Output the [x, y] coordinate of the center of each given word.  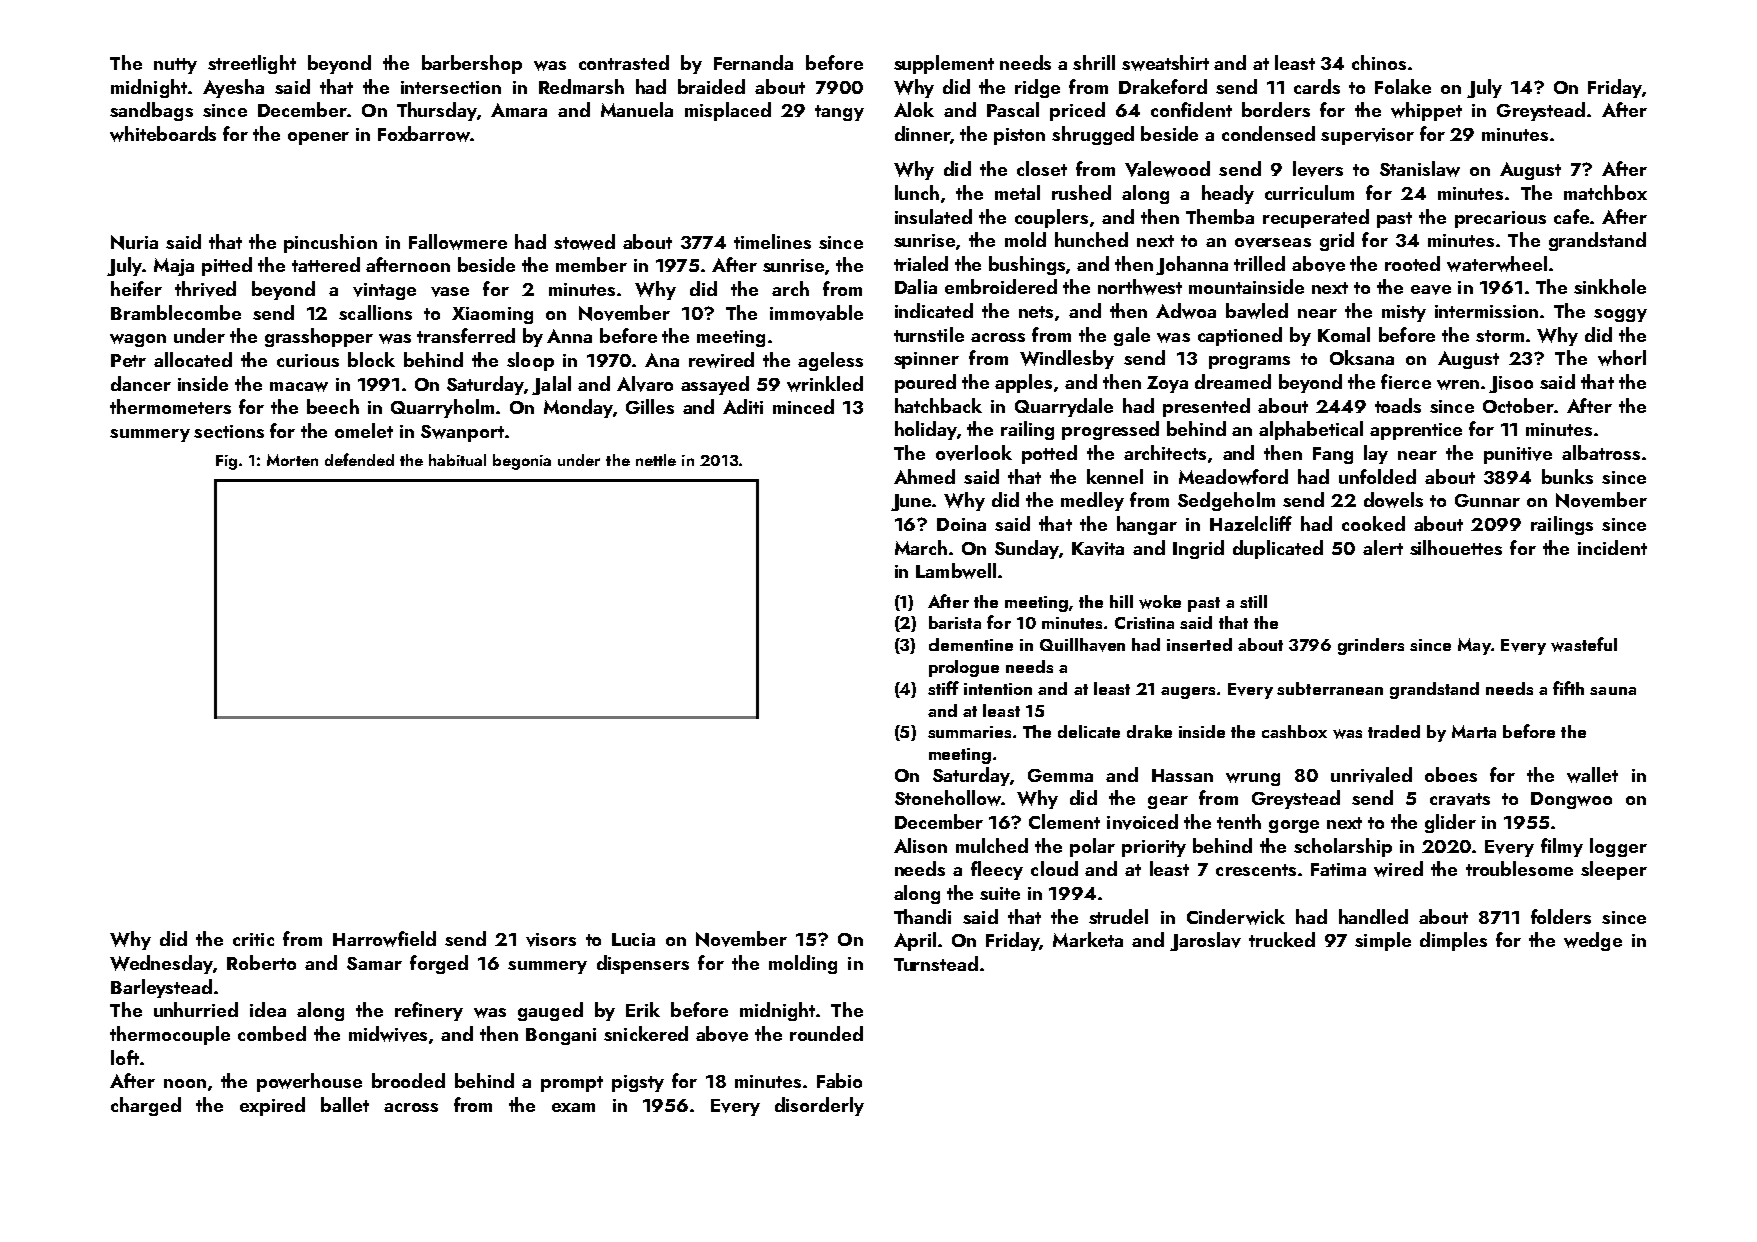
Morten [292, 460]
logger [1618, 847]
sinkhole [1610, 286]
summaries [969, 732]
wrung [1253, 779]
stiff [943, 688]
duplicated [1278, 549]
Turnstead [936, 963]
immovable [816, 313]
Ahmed [924, 476]
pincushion [330, 243]
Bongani [561, 1036]
